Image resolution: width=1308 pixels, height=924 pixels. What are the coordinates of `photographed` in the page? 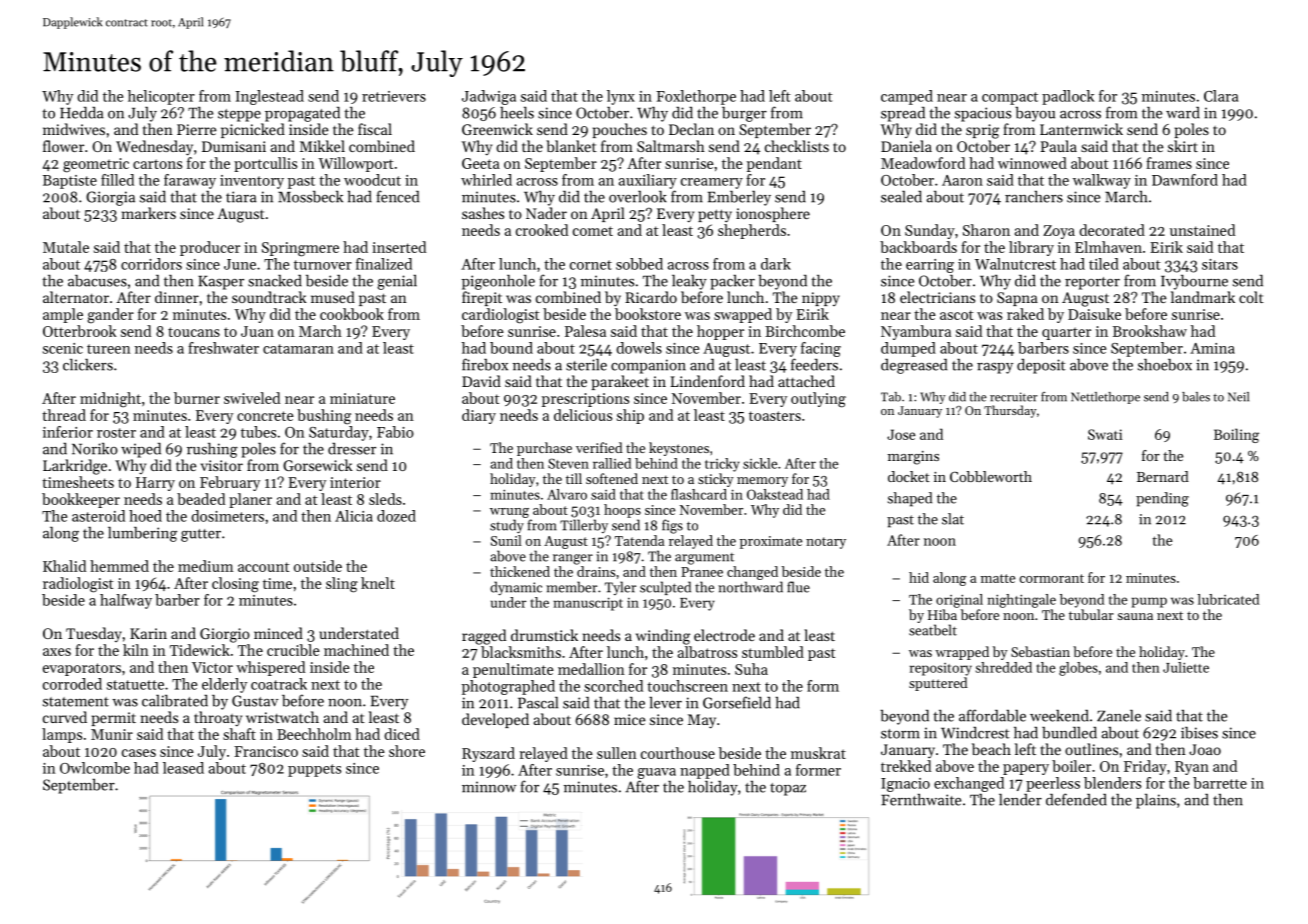 It's located at (508, 687).
